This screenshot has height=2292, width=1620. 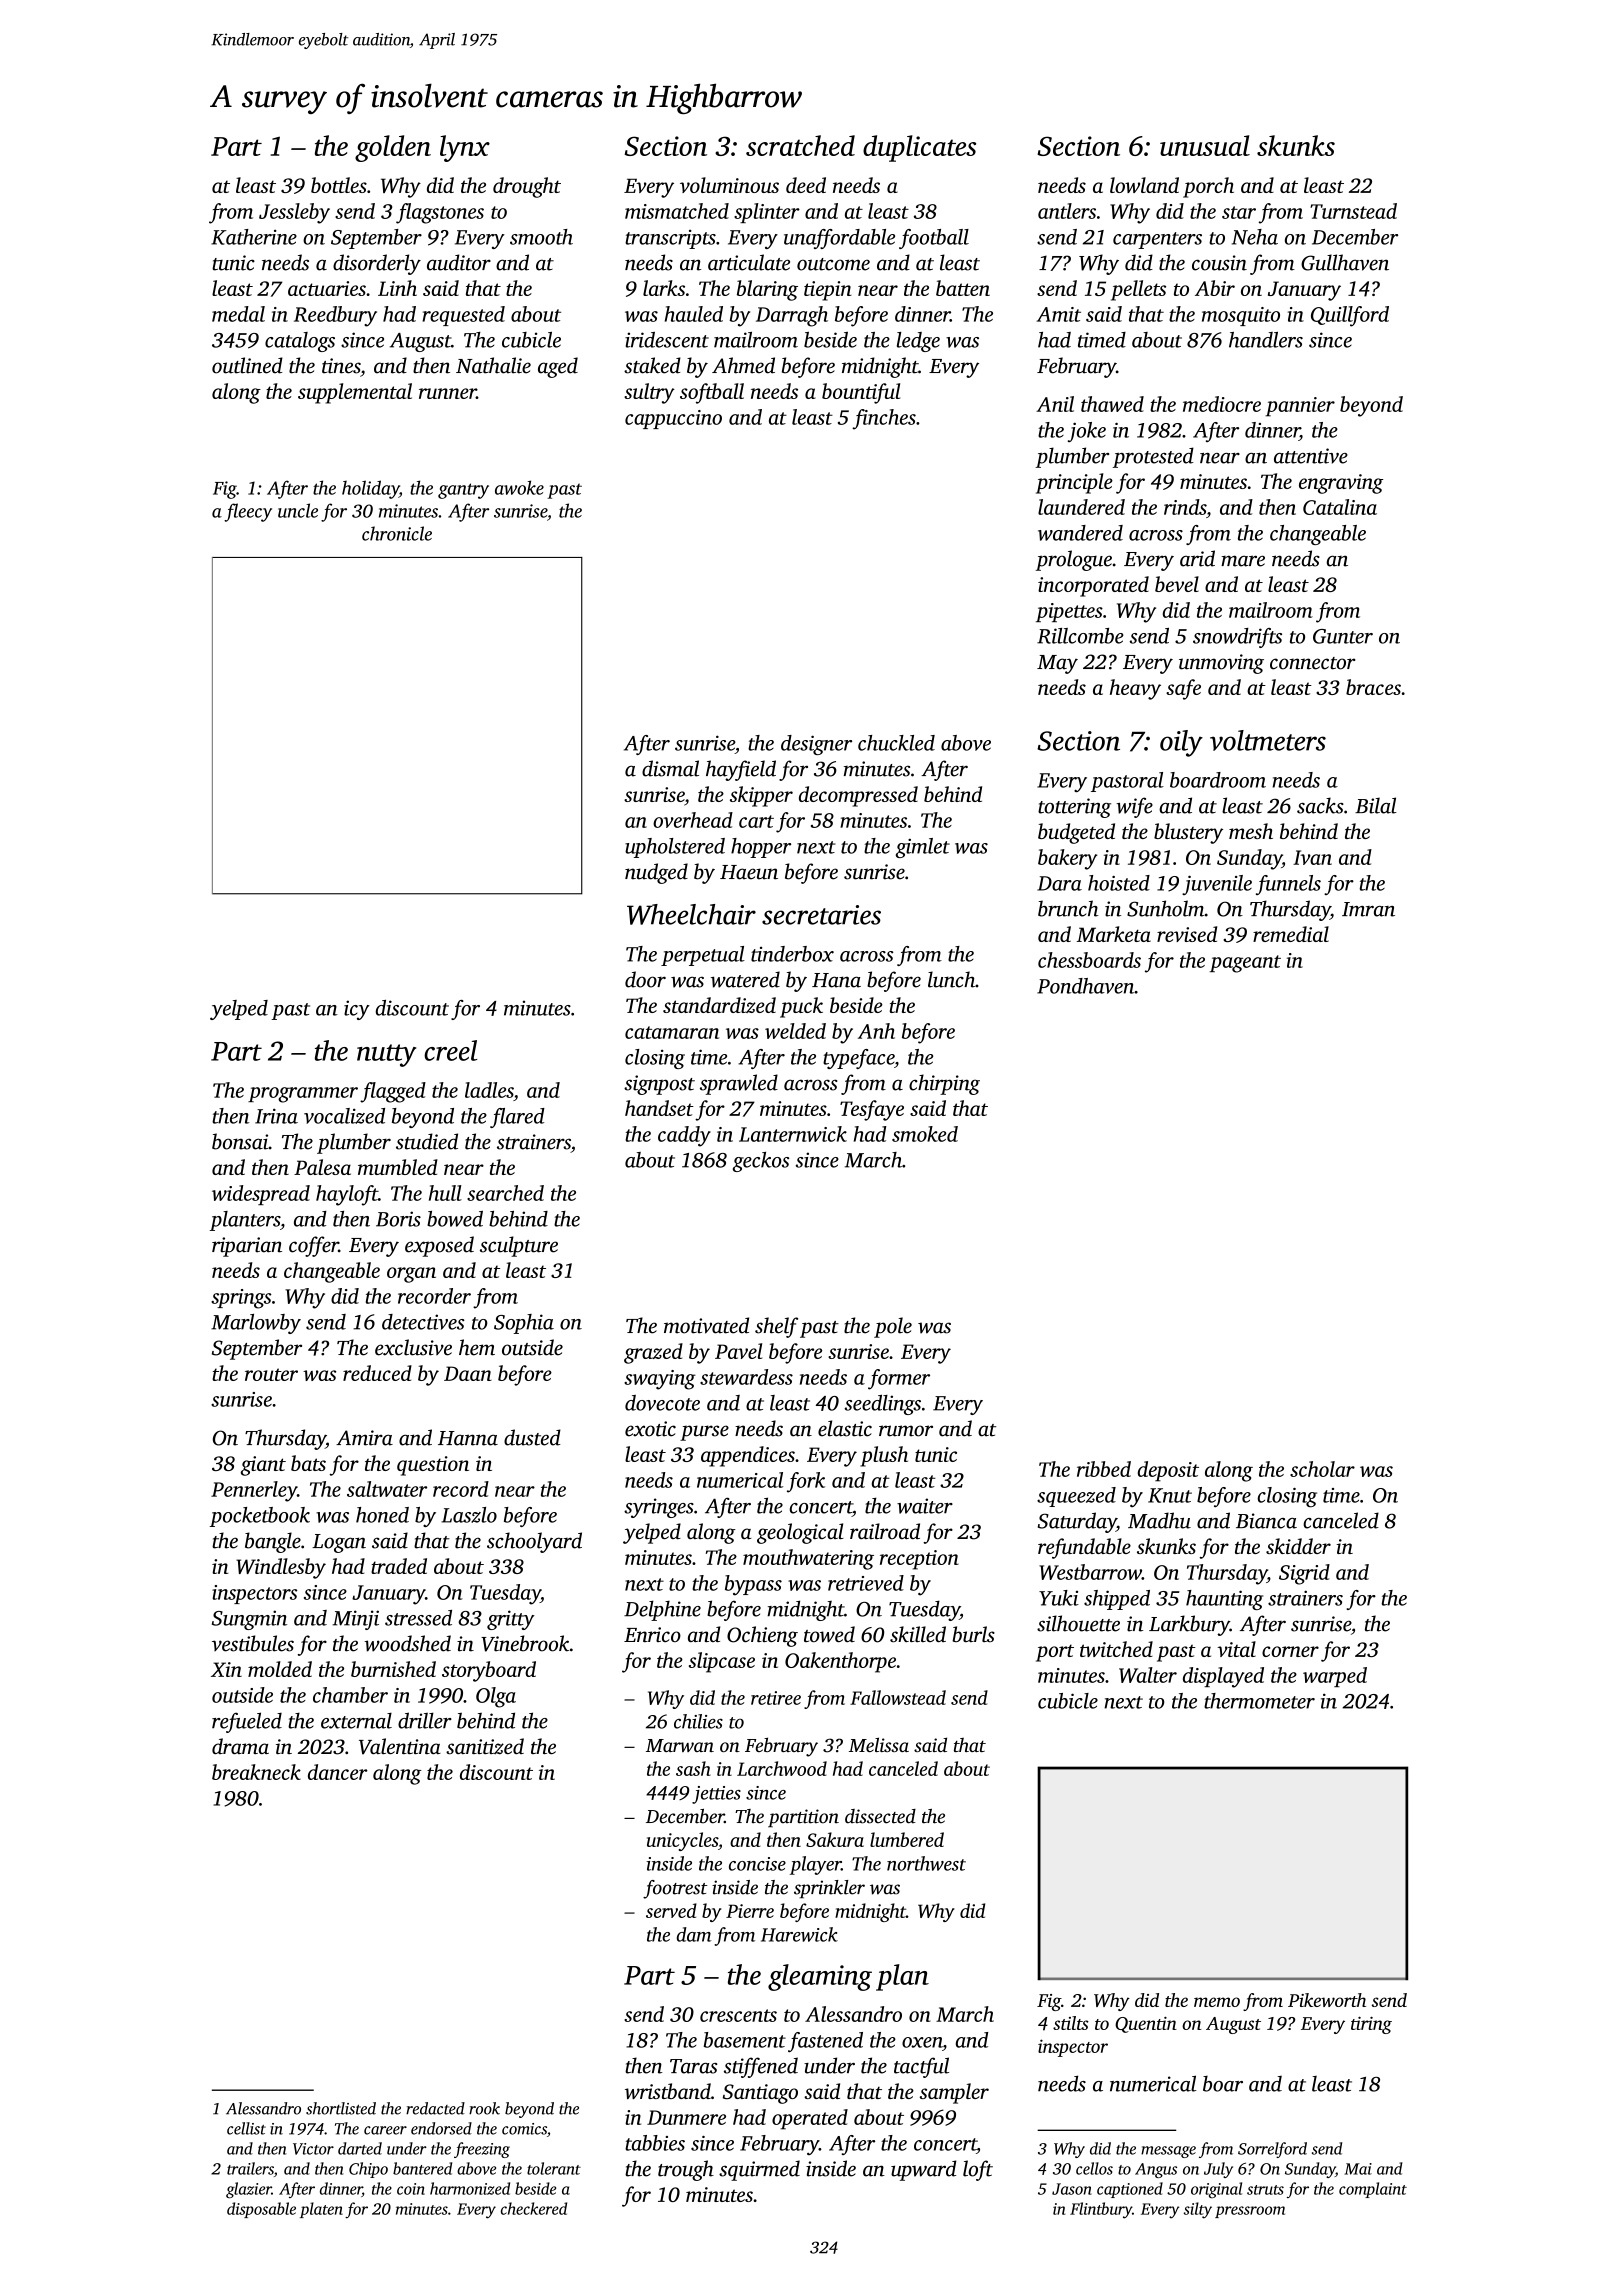 I want to click on lowland, so click(x=1144, y=185).
